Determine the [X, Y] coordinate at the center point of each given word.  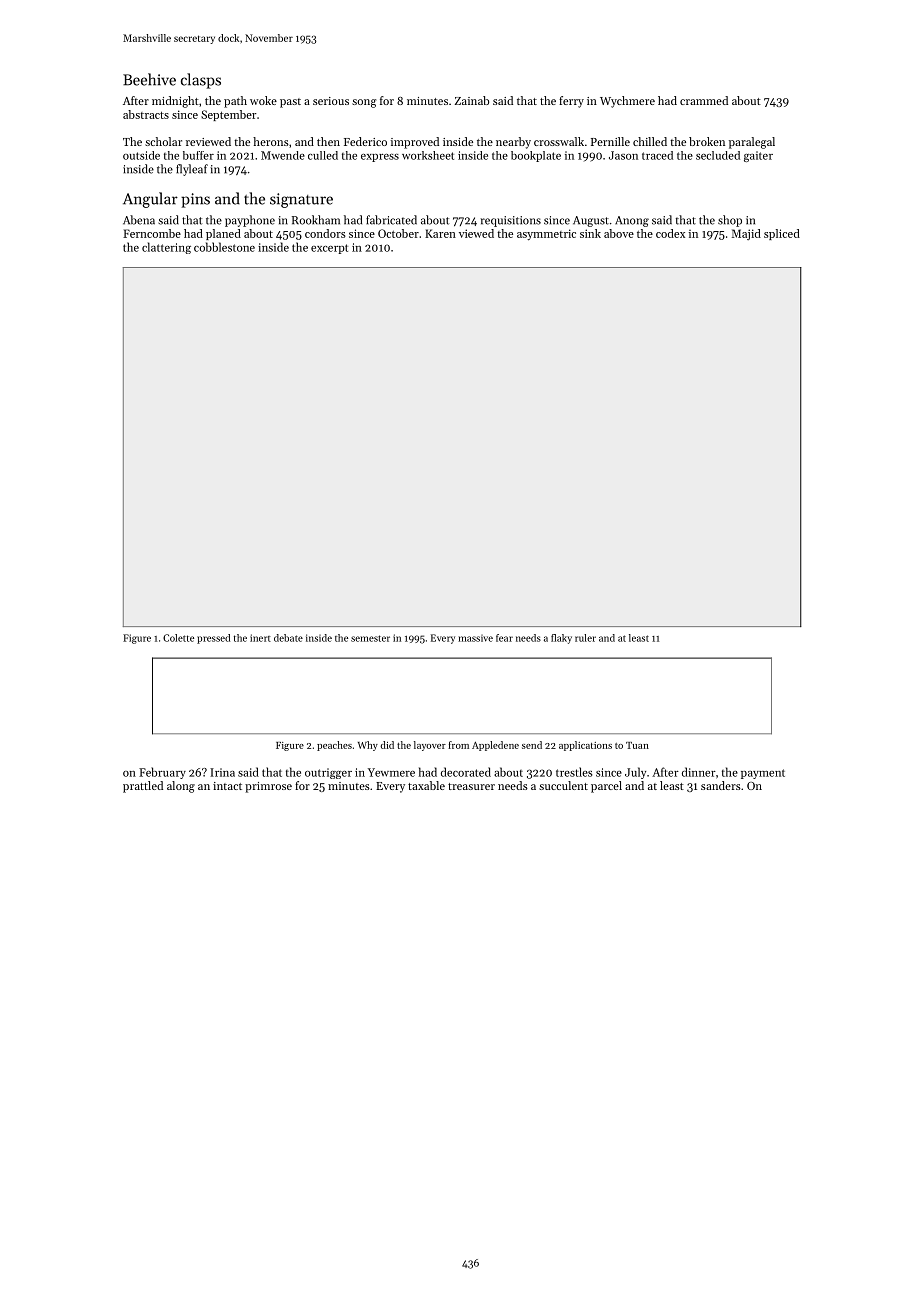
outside [141, 155]
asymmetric [546, 235]
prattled [143, 787]
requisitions [511, 221]
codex [670, 233]
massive [475, 638]
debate [288, 638]
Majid [746, 234]
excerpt [329, 249]
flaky [561, 639]
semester [370, 638]
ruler [585, 638]
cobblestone [224, 247]
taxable [426, 785]
